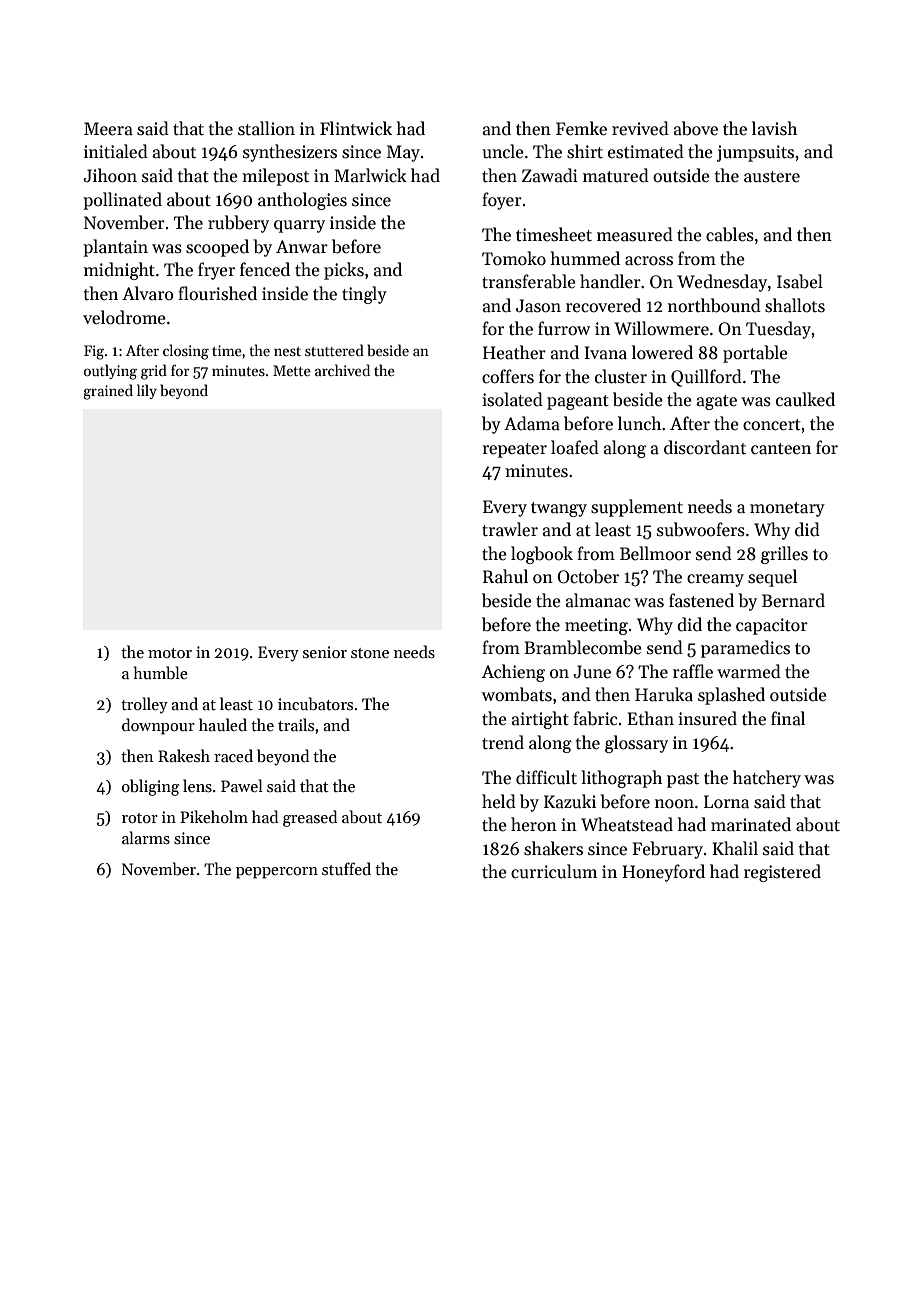  Describe the element at coordinates (292, 370) in the screenshot. I see `Mette` at that location.
